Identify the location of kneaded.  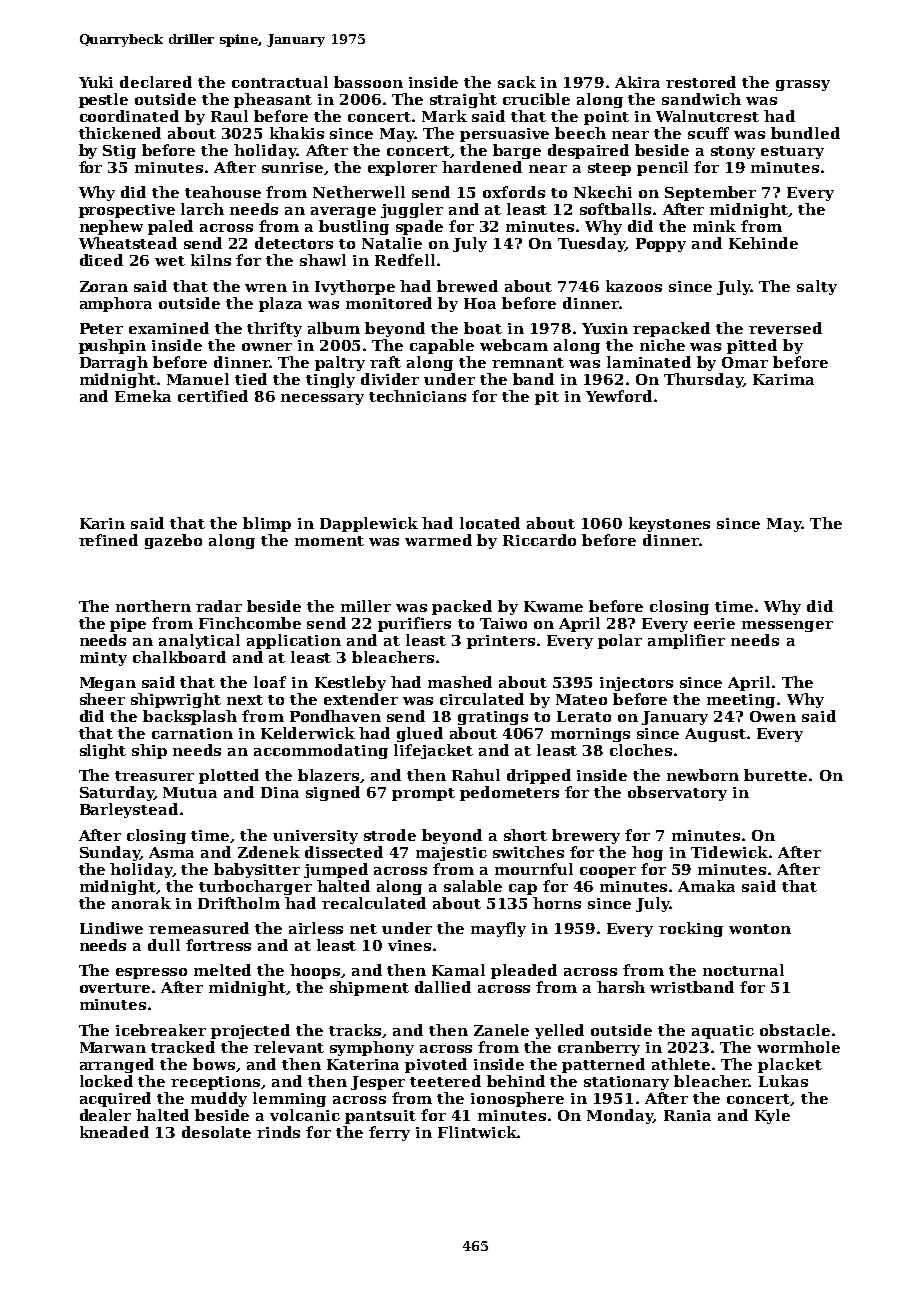
(114, 1132).
